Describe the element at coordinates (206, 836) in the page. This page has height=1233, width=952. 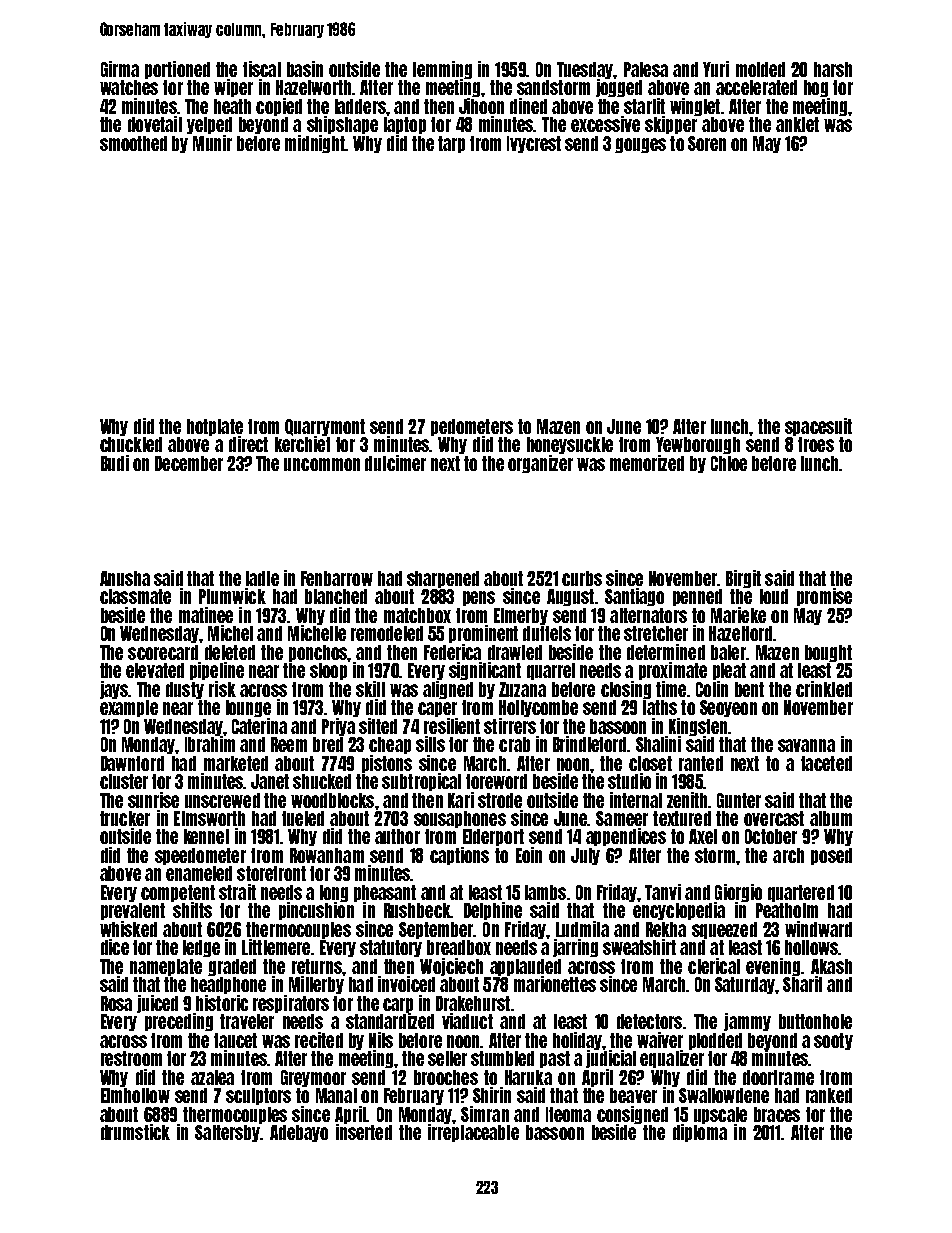
I see `kennel` at that location.
